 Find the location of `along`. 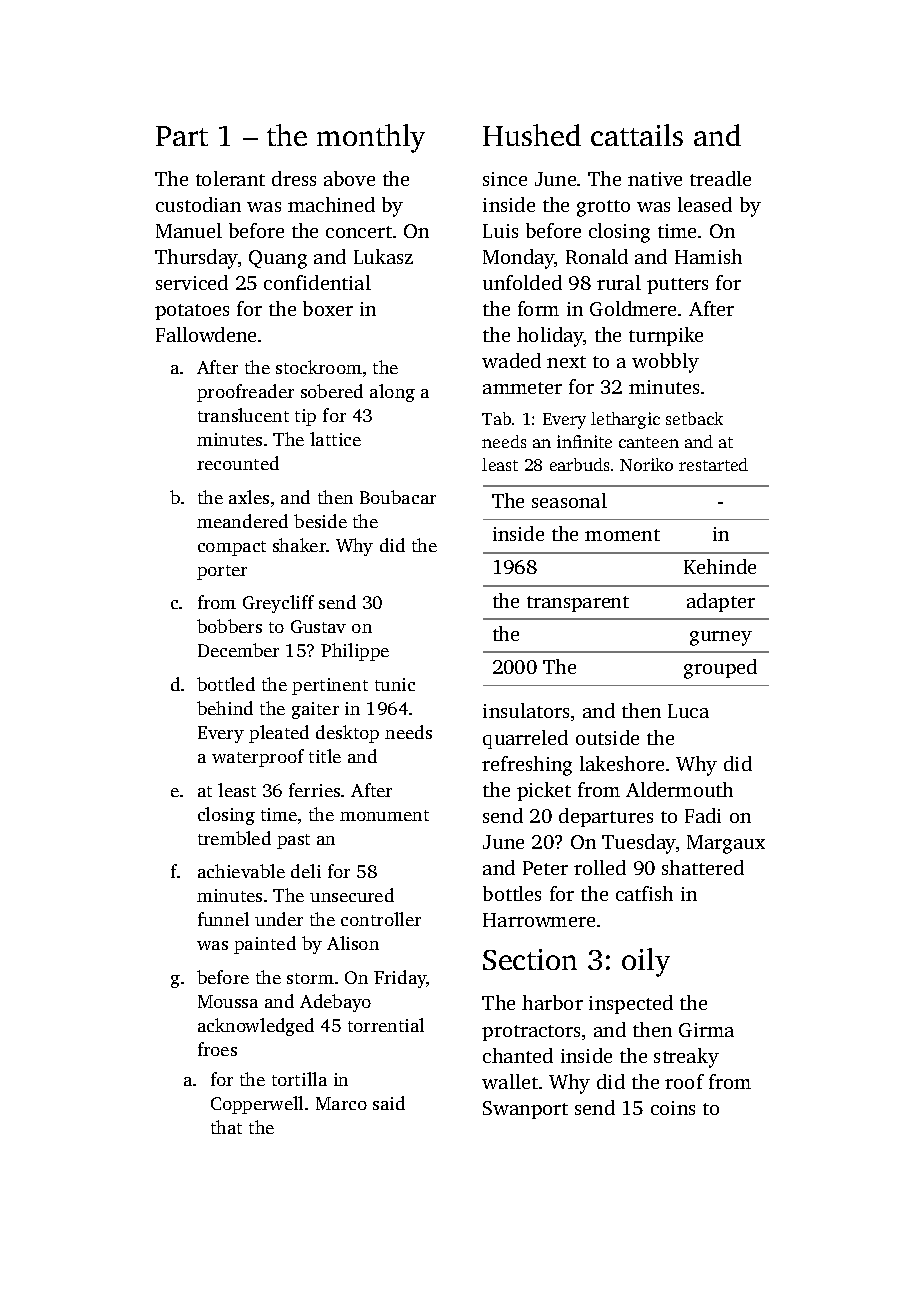

along is located at coordinates (392, 393).
